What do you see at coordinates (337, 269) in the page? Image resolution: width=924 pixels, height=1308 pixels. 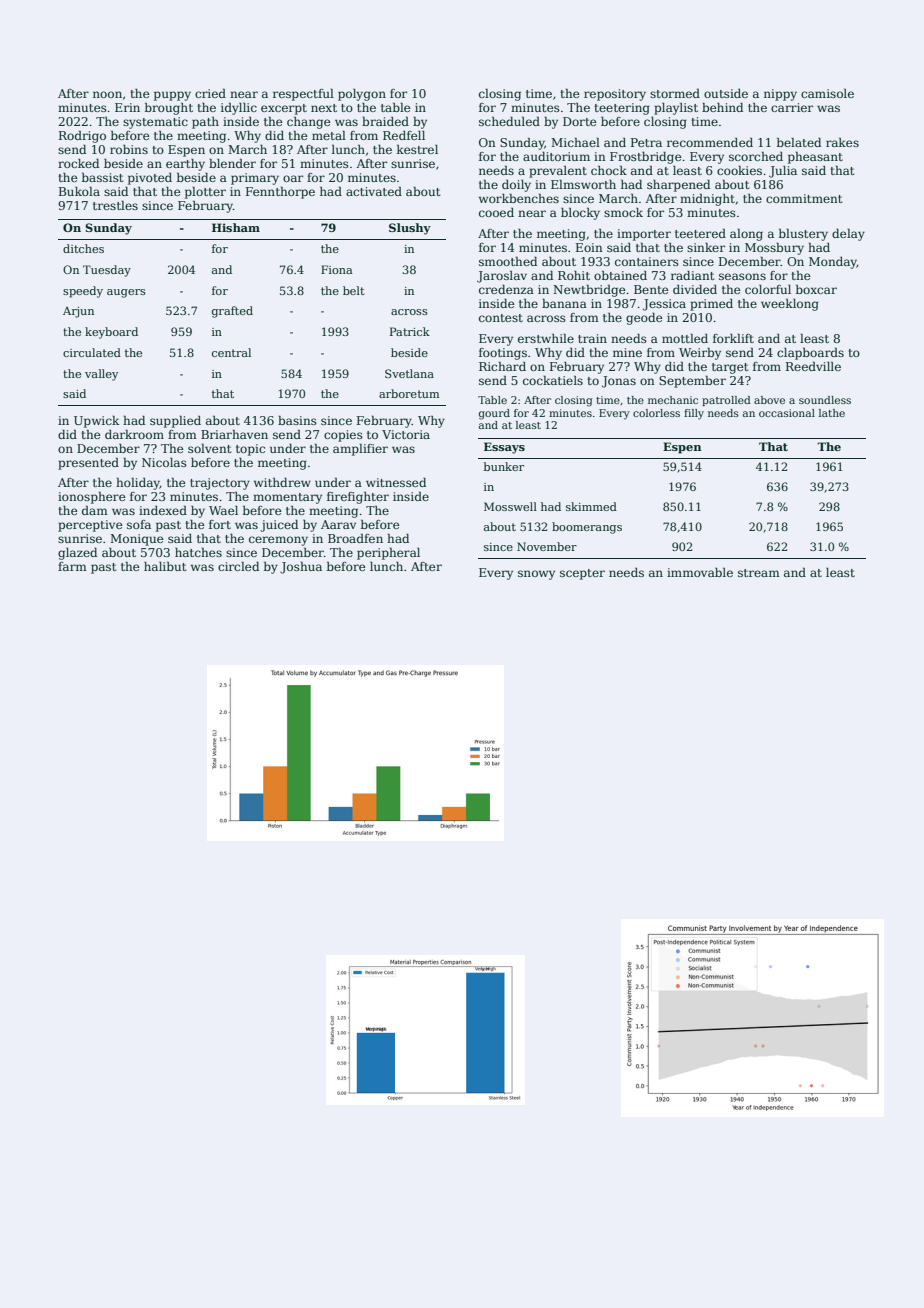 I see `Fiona` at bounding box center [337, 269].
